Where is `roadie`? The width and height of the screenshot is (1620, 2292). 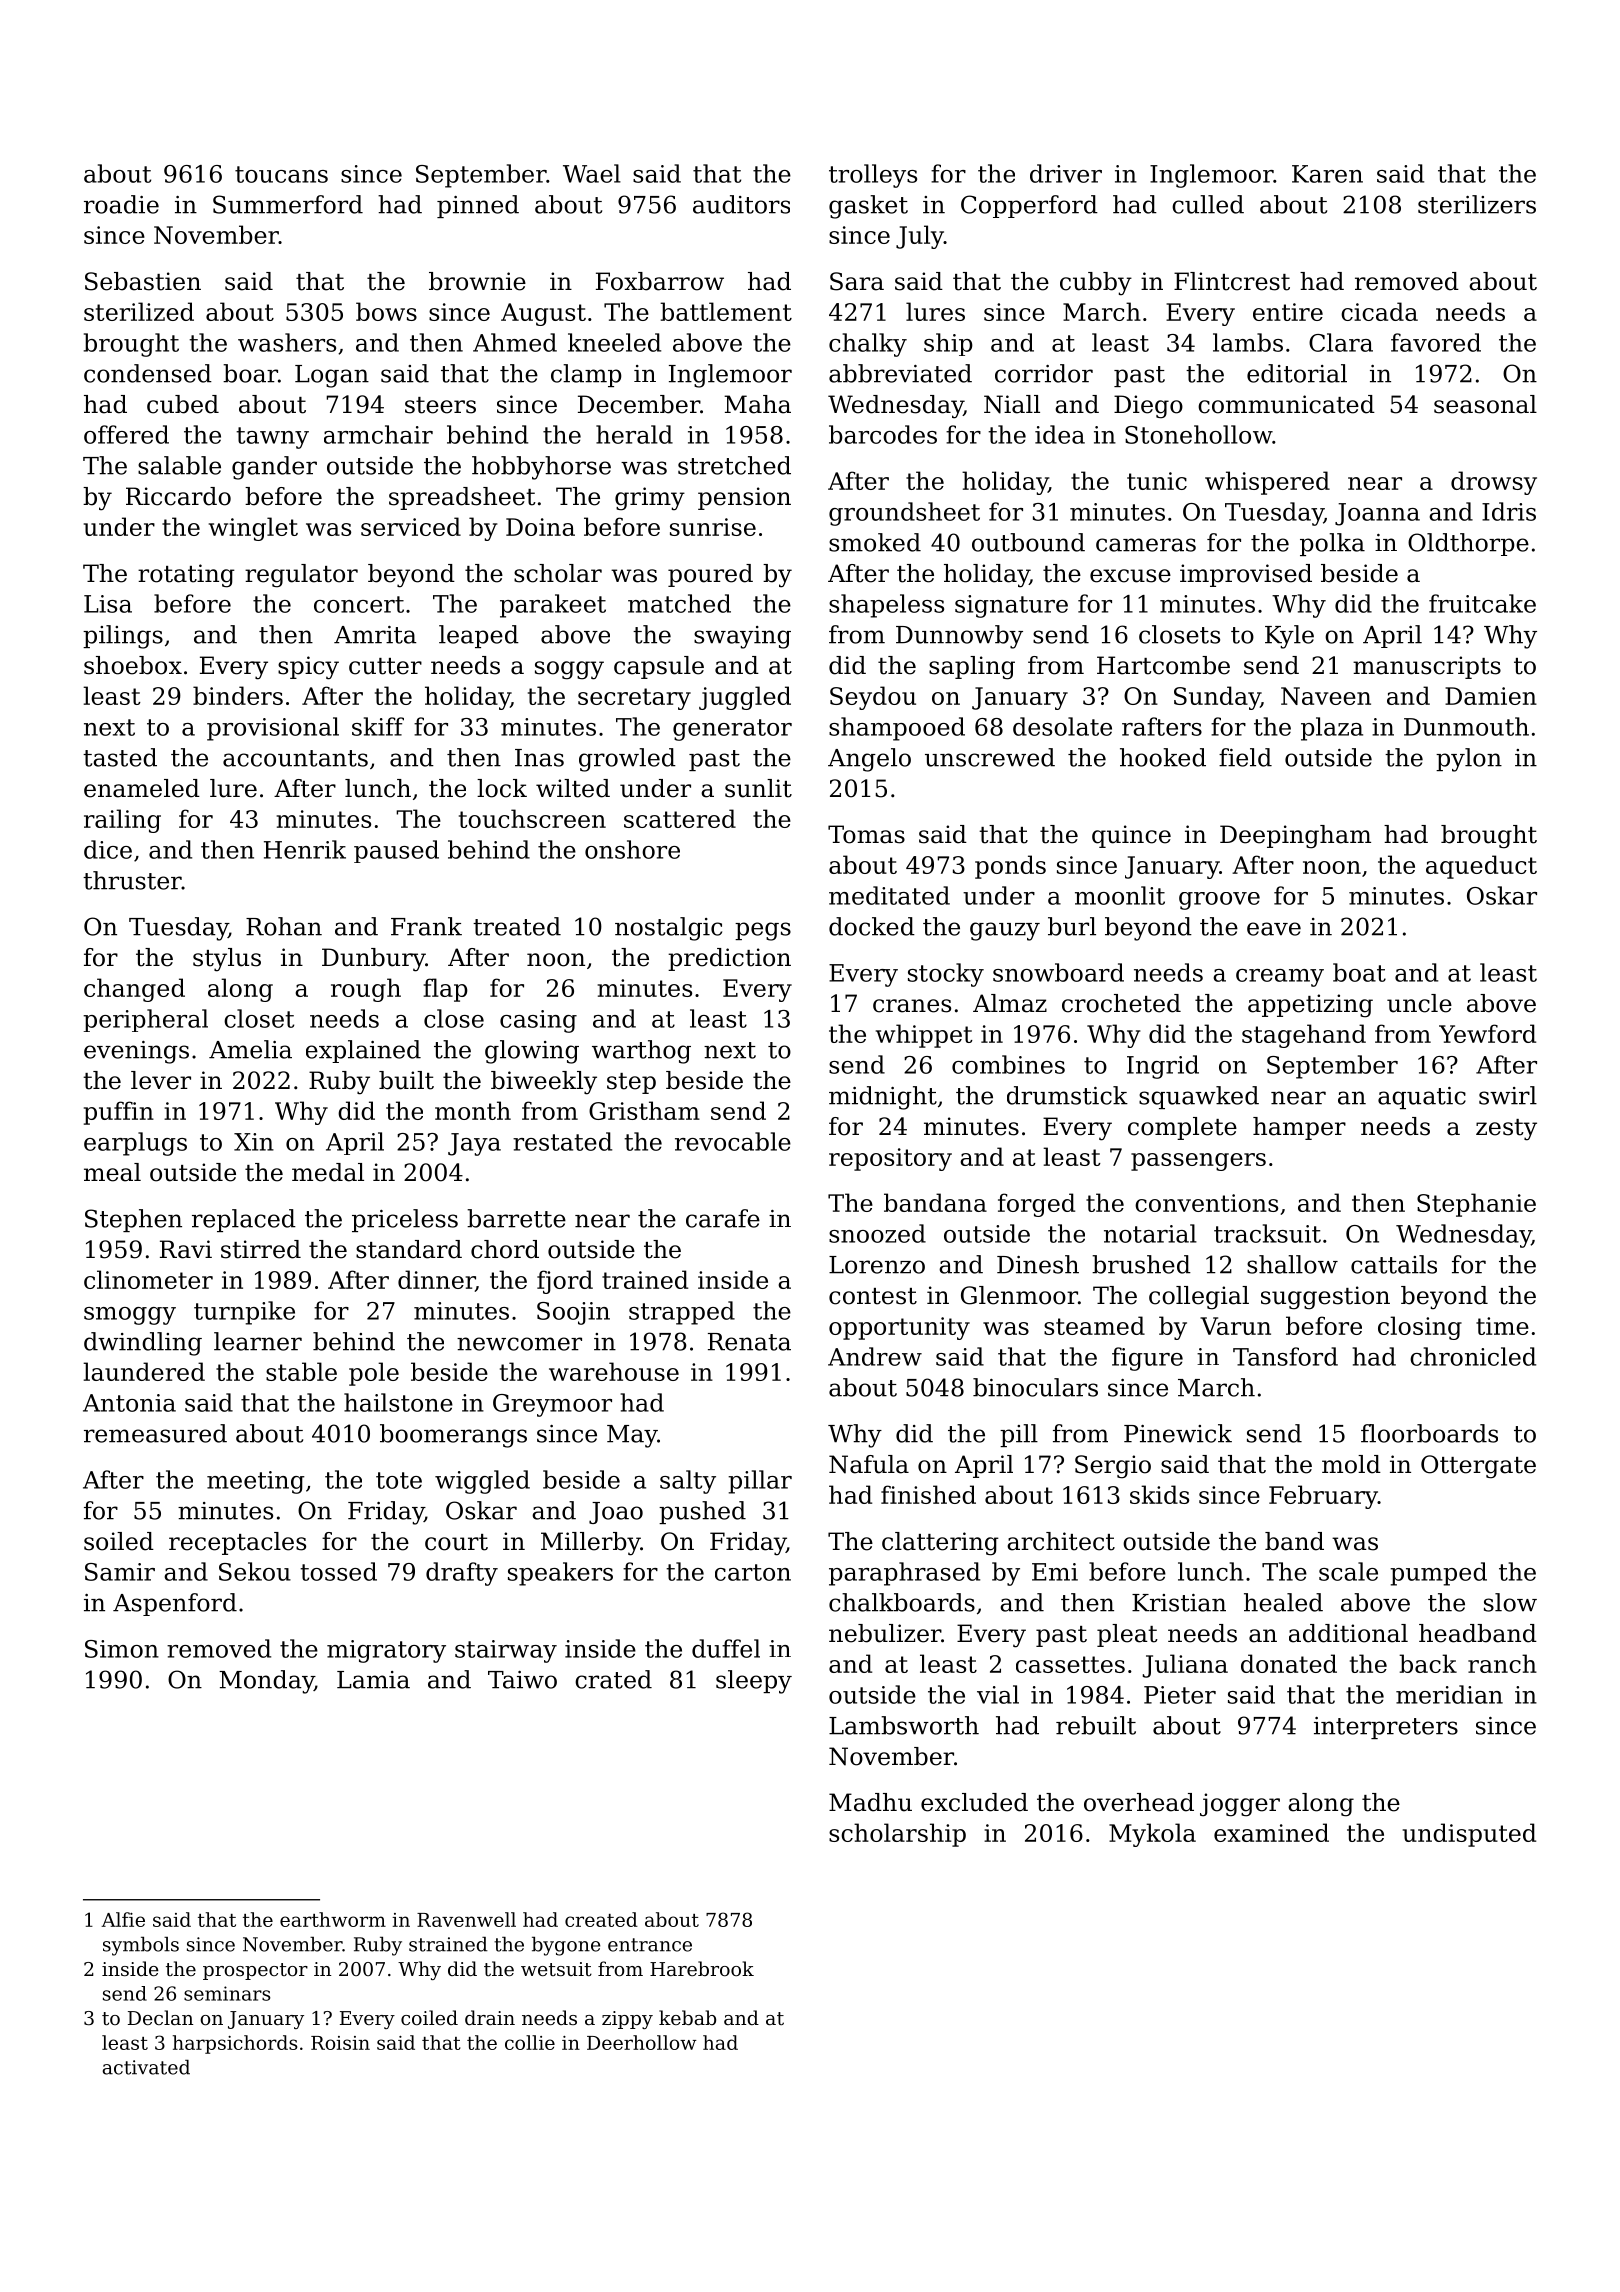
roadie is located at coordinates (121, 204).
